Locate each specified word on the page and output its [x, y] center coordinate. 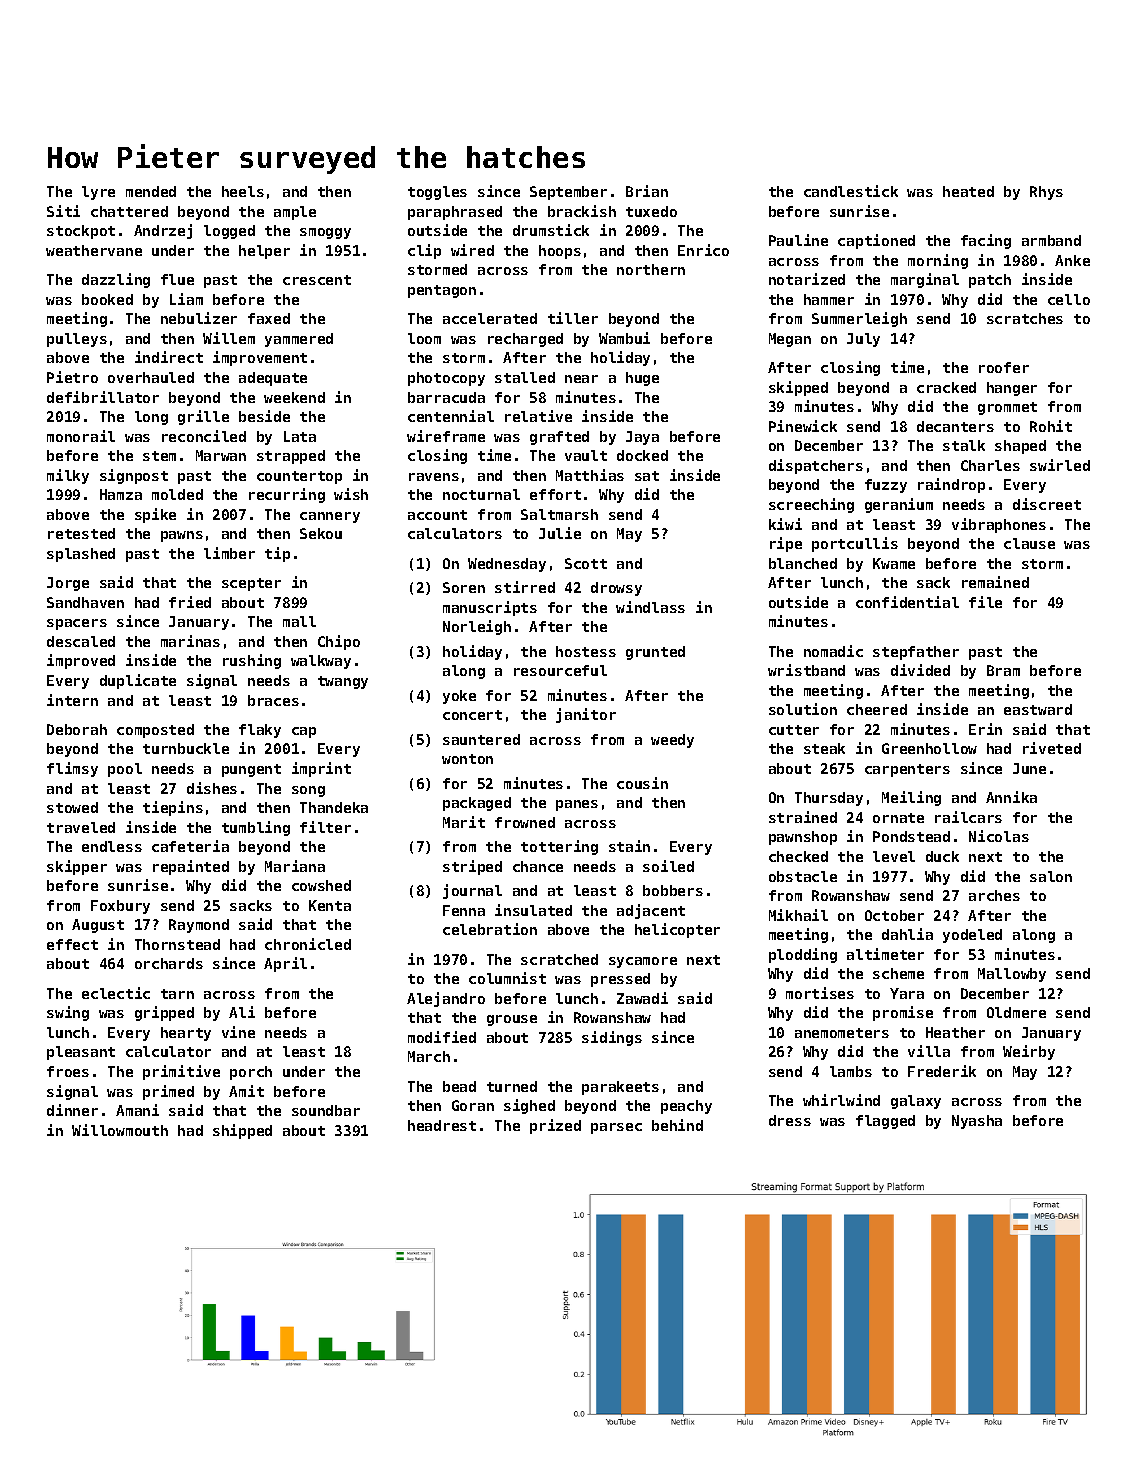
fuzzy [886, 486]
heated [968, 191]
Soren [464, 587]
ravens [434, 477]
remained [995, 582]
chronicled [308, 944]
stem [159, 456]
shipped [242, 1131]
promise [903, 1013]
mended [151, 191]
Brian [647, 191]
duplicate [138, 681]
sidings [612, 1038]
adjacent [651, 911]
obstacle [803, 876]
